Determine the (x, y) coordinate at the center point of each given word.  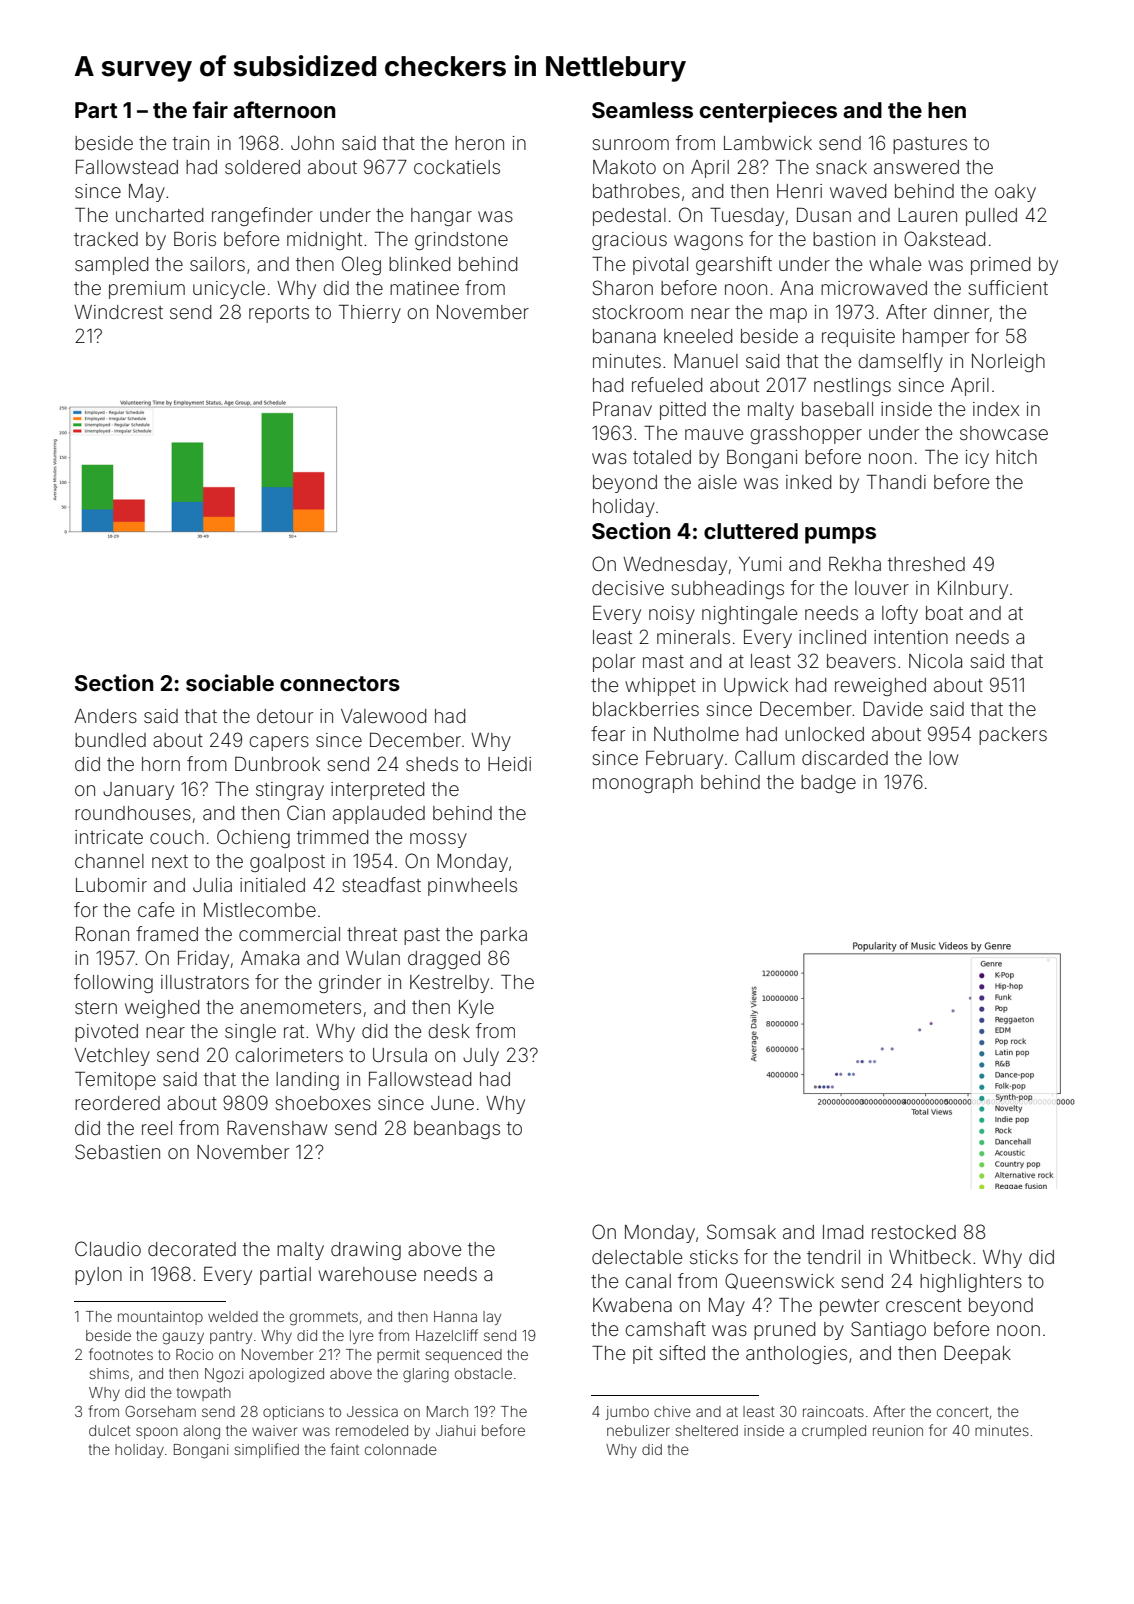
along (201, 1432)
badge (828, 784)
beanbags (457, 1130)
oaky (1015, 193)
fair (210, 109)
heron (479, 143)
